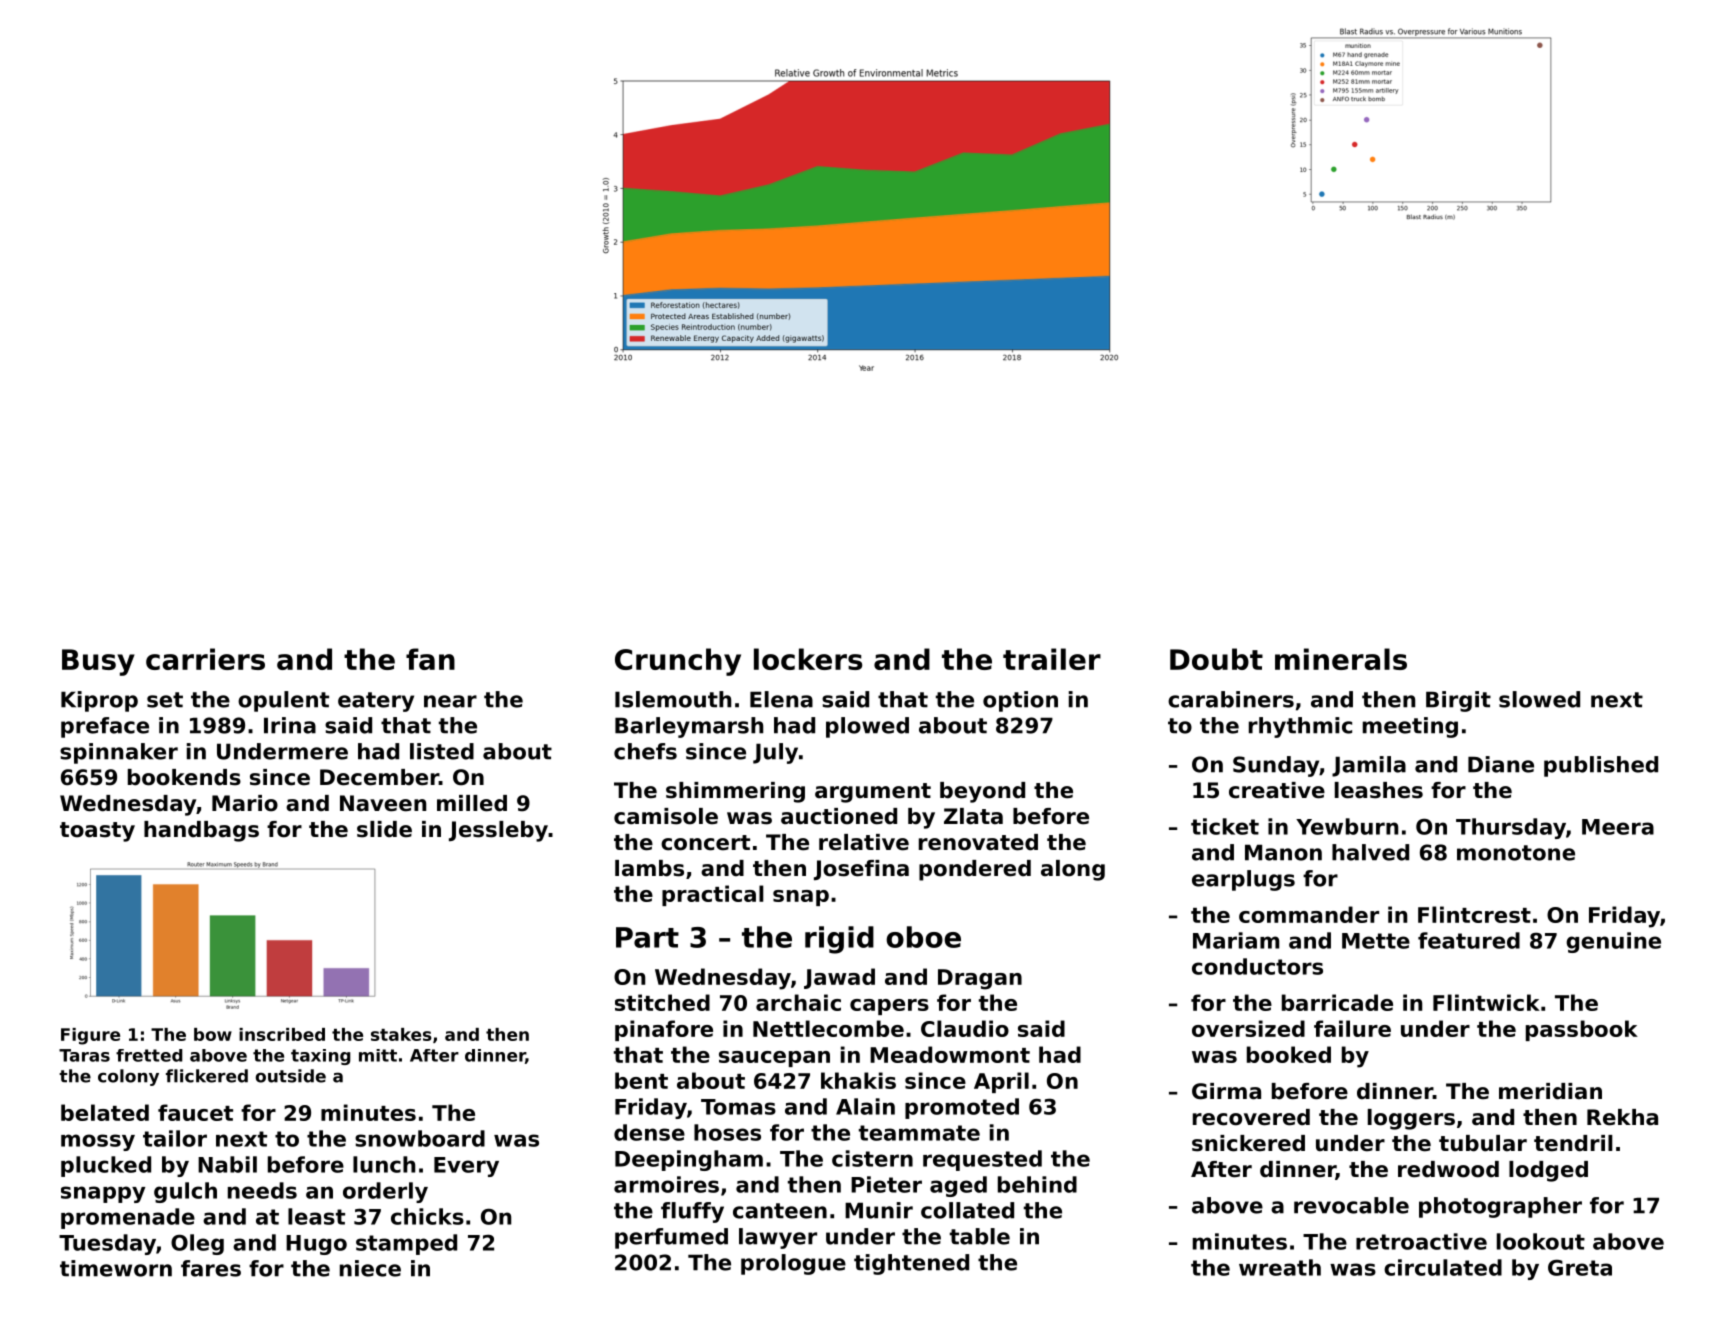 The height and width of the image is (1335, 1727). I want to click on genuine, so click(1613, 942).
